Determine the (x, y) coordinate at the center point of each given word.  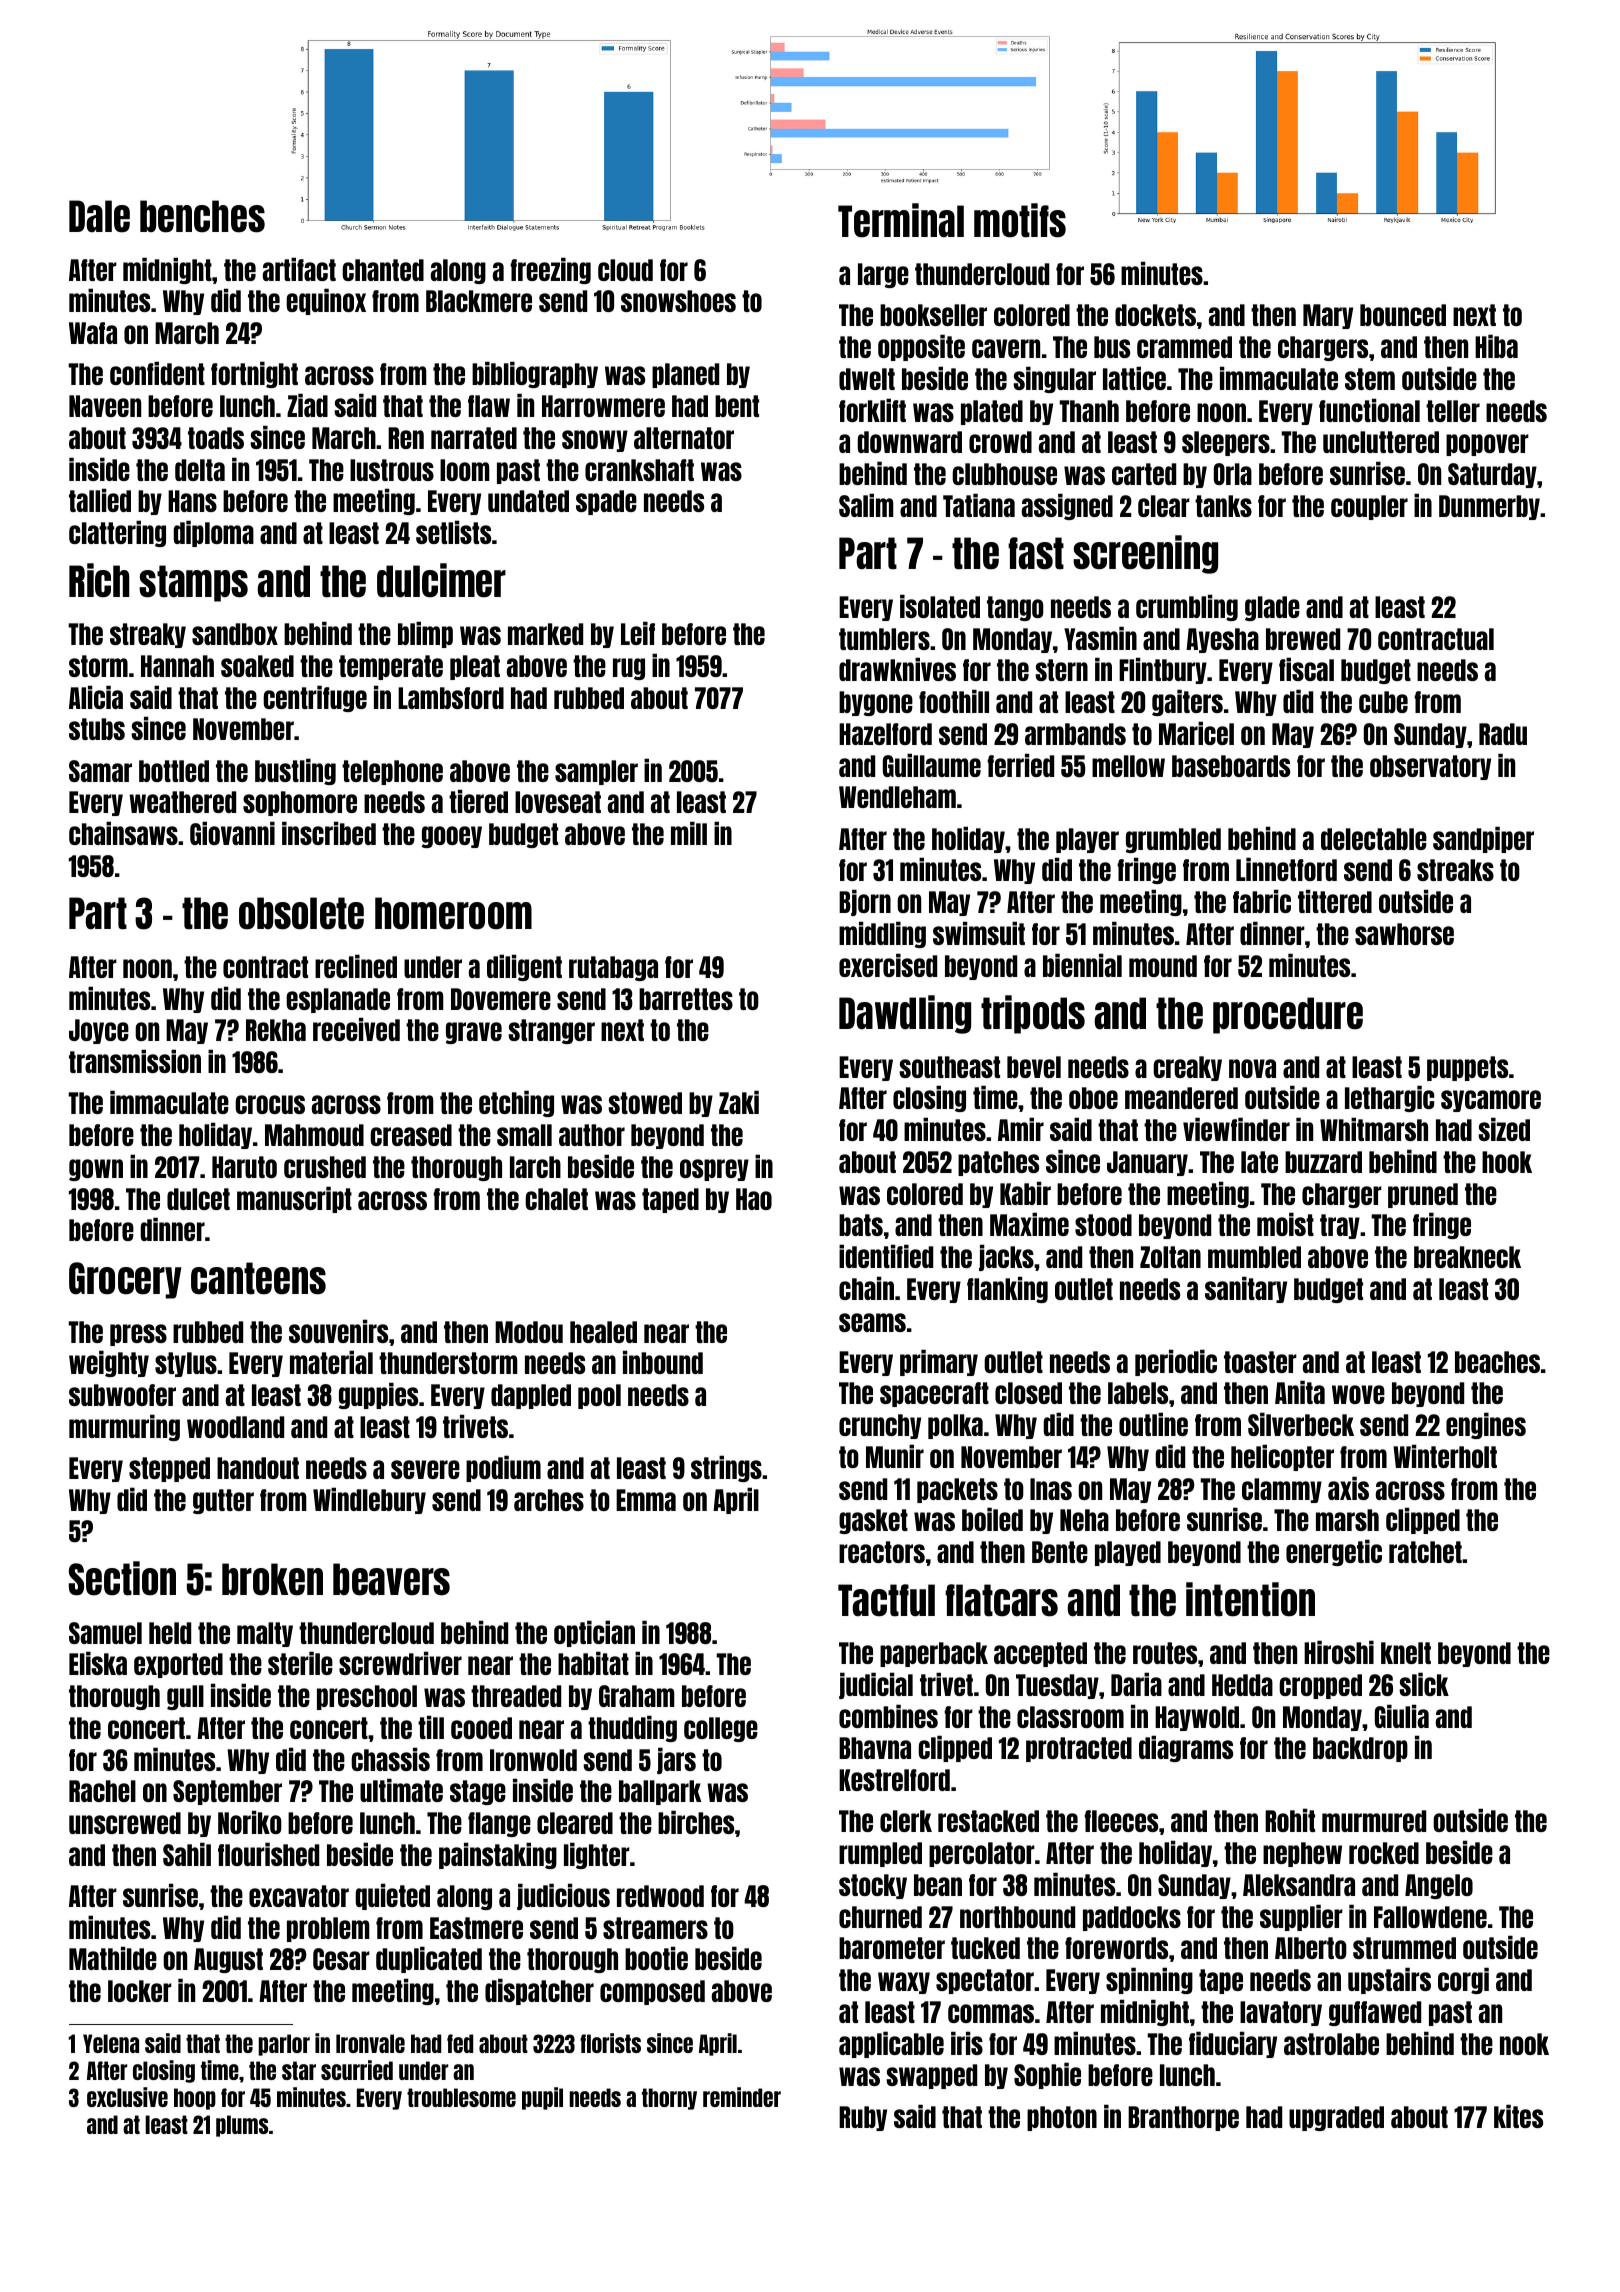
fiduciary (1233, 2044)
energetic (1334, 1552)
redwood (660, 1896)
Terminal (901, 220)
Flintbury (1163, 670)
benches (202, 216)
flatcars (1001, 1600)
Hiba (1496, 346)
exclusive (127, 2097)
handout (258, 1468)
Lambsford (451, 698)
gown (96, 1170)
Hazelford (885, 734)
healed (603, 1332)
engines (1486, 1425)
